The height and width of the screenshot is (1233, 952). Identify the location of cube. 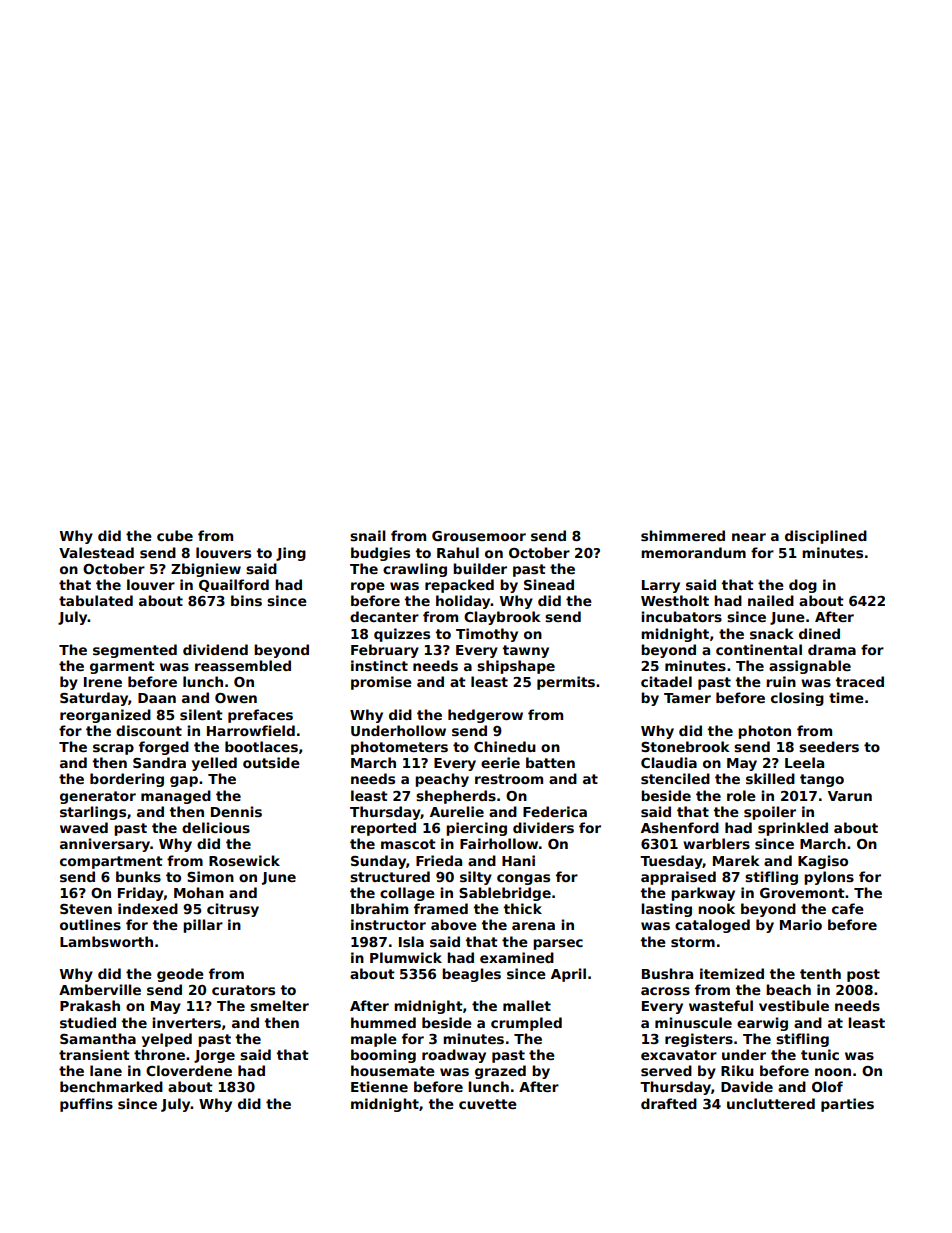
(175, 535).
